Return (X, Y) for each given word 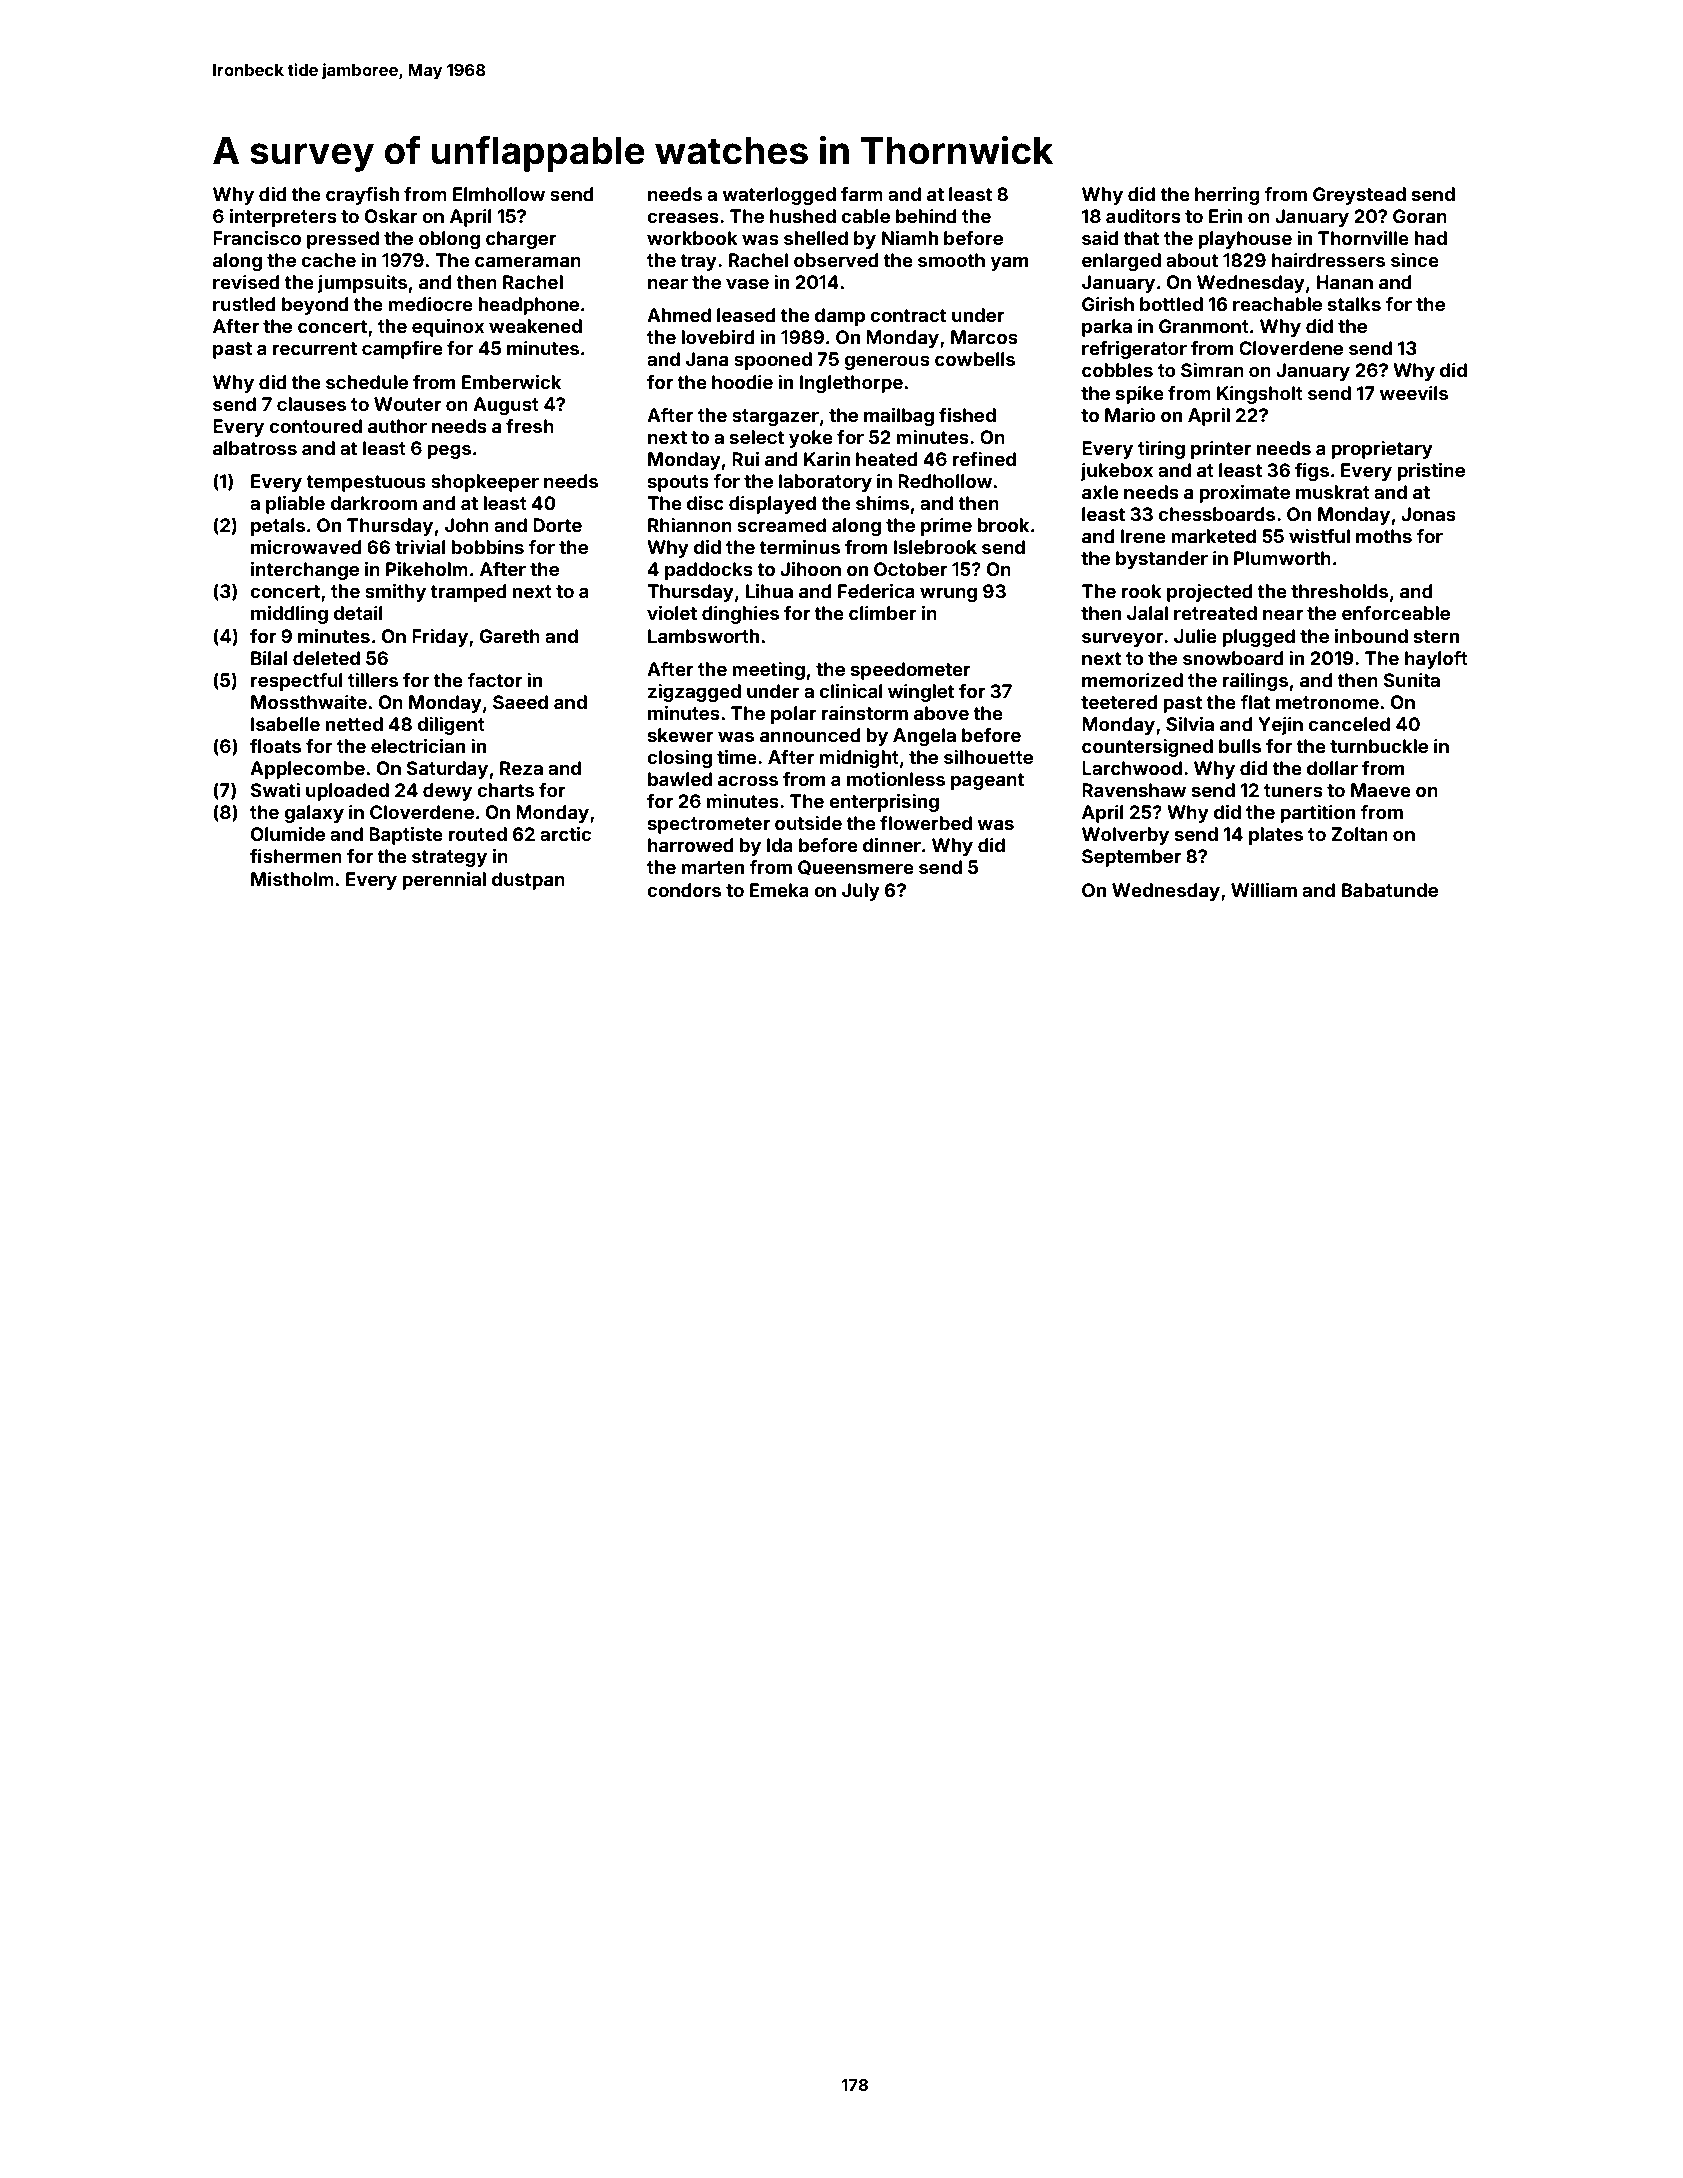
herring (1227, 196)
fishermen (296, 856)
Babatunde (1390, 890)
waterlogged (779, 196)
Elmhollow (499, 194)
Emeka (779, 890)
